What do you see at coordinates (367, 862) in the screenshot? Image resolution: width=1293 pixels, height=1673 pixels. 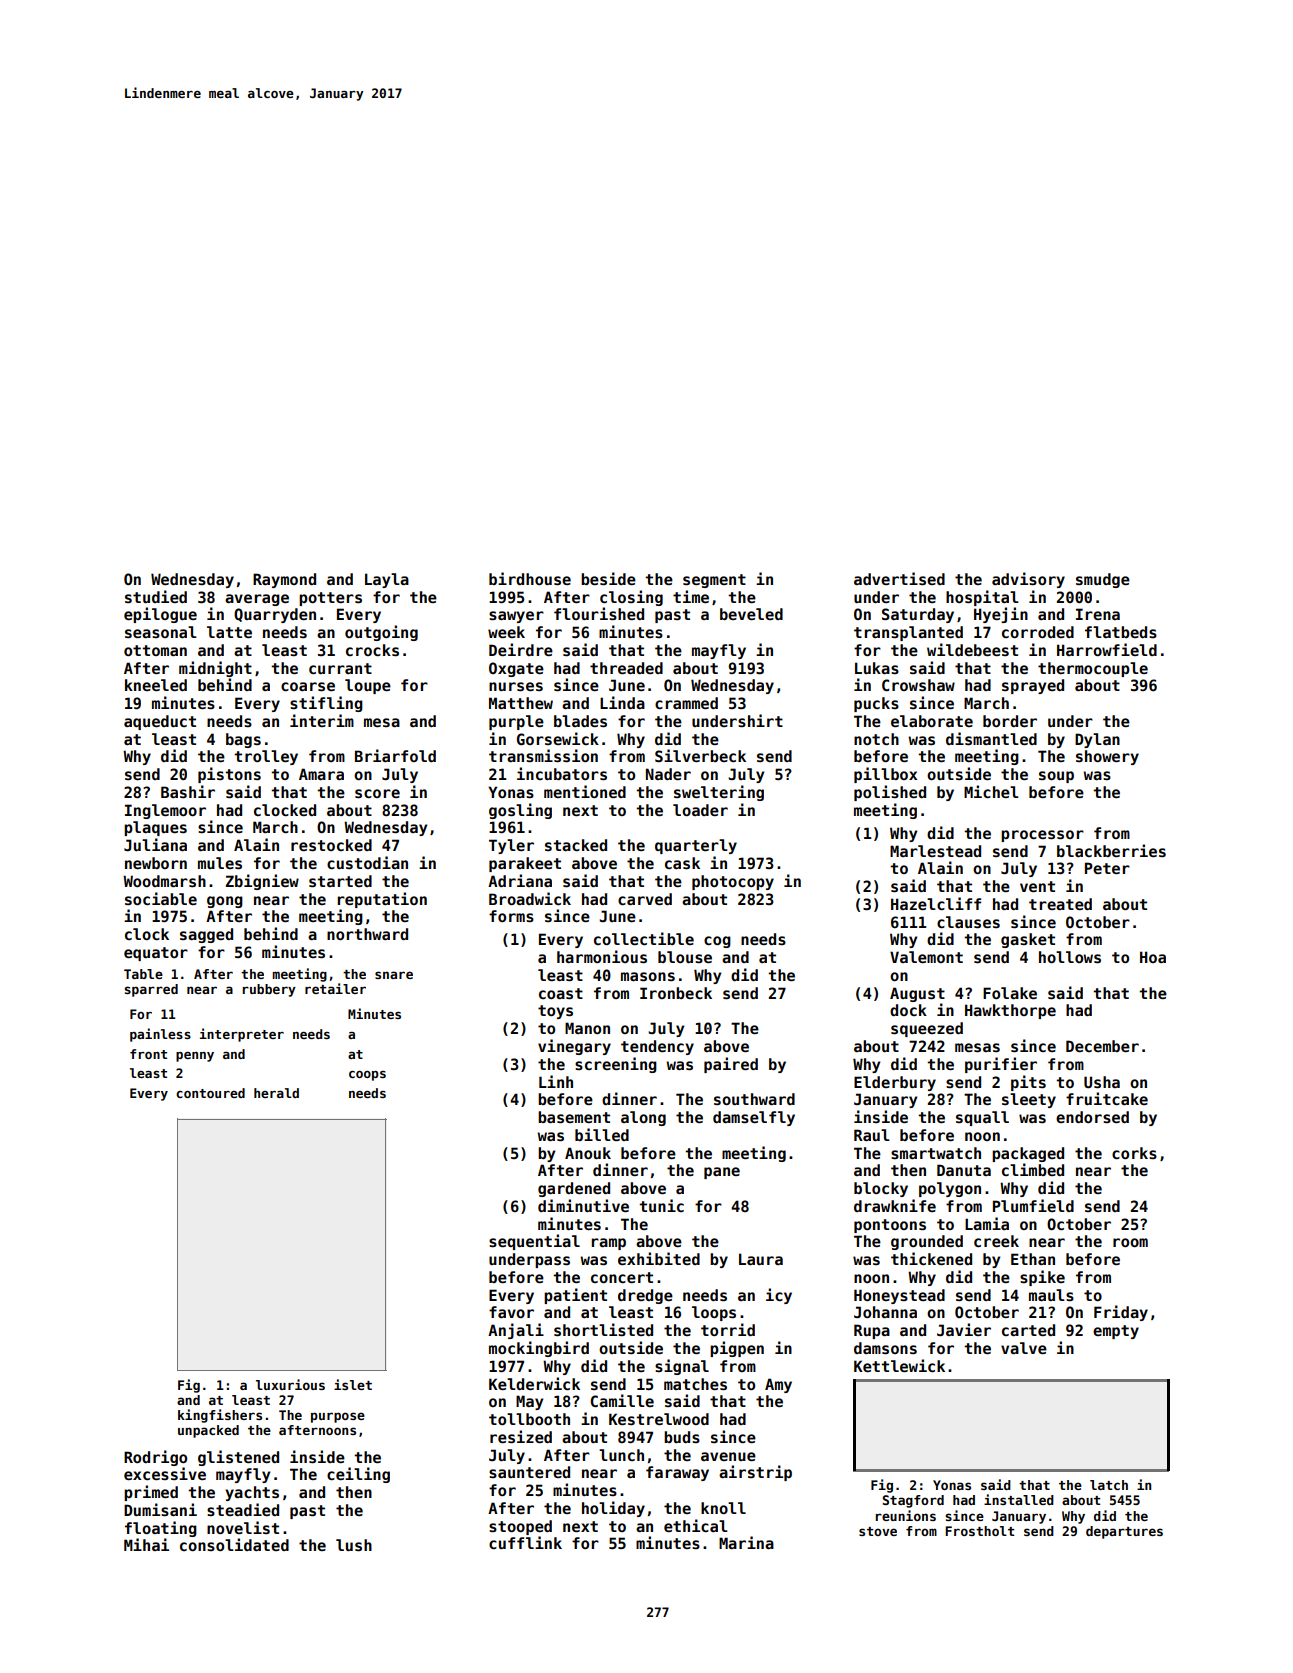 I see `custodian` at bounding box center [367, 862].
